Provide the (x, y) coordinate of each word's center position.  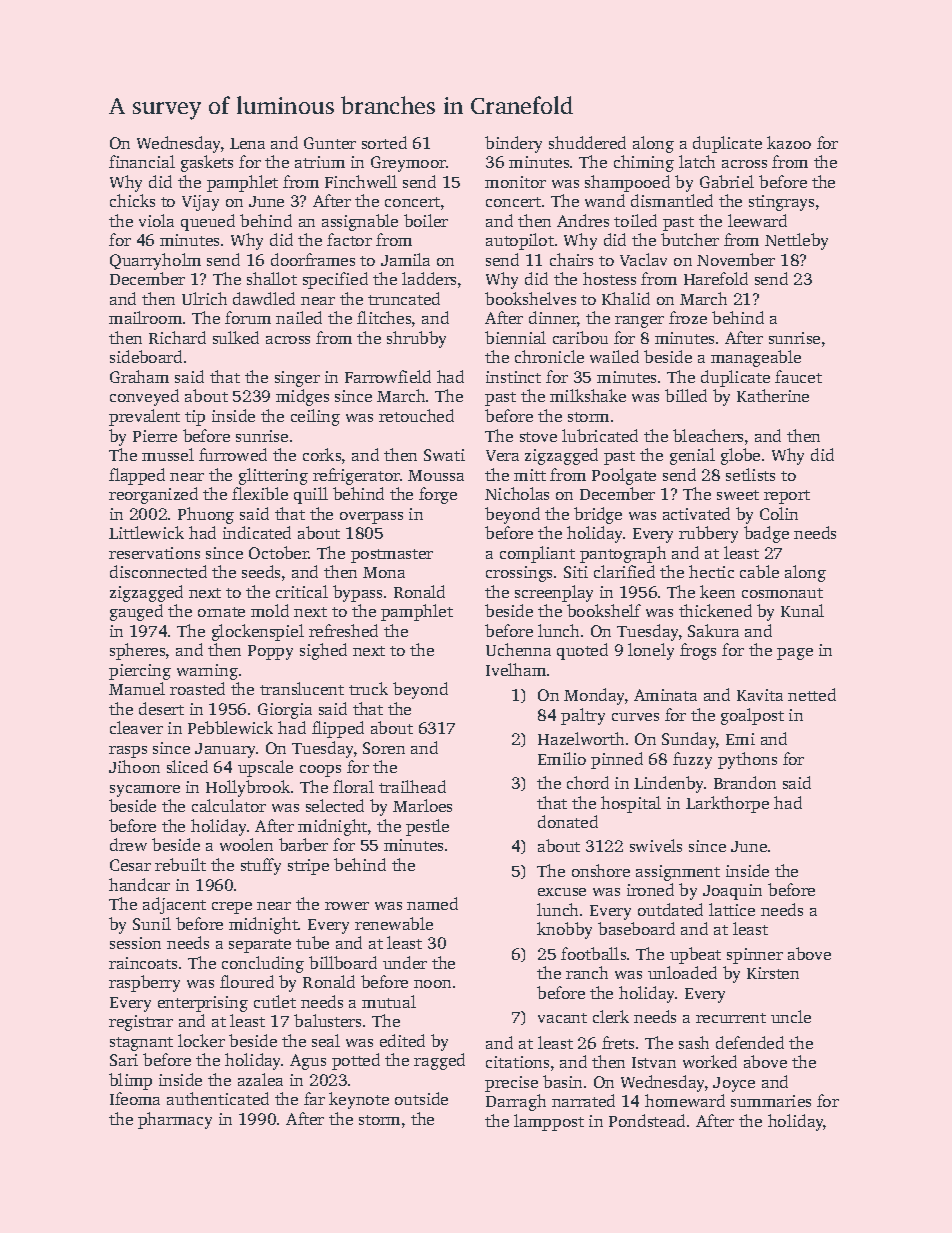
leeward (757, 220)
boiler (426, 220)
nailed (299, 317)
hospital (631, 804)
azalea (260, 1079)
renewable (394, 923)
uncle (791, 1016)
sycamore (145, 791)
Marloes (422, 805)
